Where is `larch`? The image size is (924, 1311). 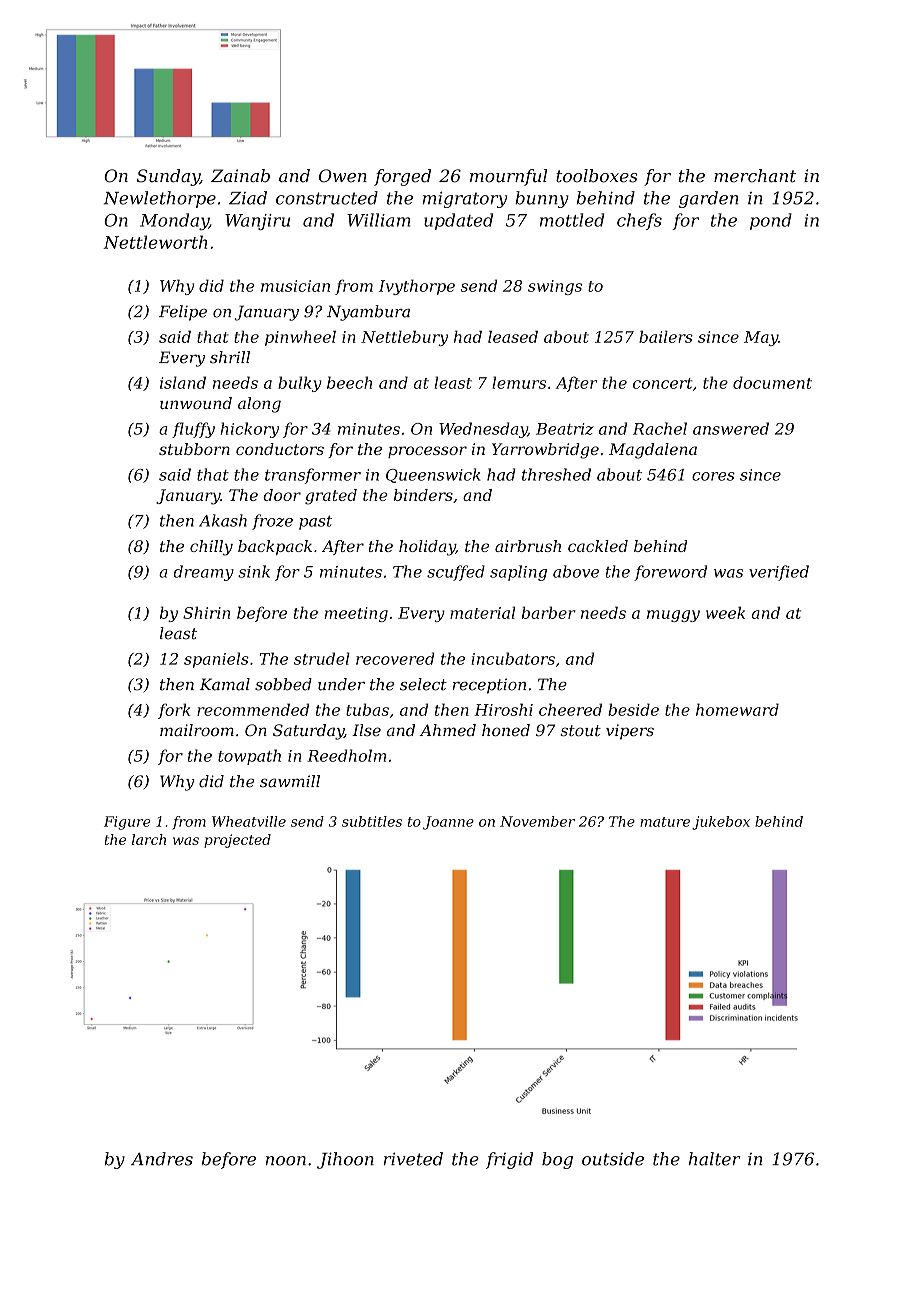
larch is located at coordinates (149, 839).
